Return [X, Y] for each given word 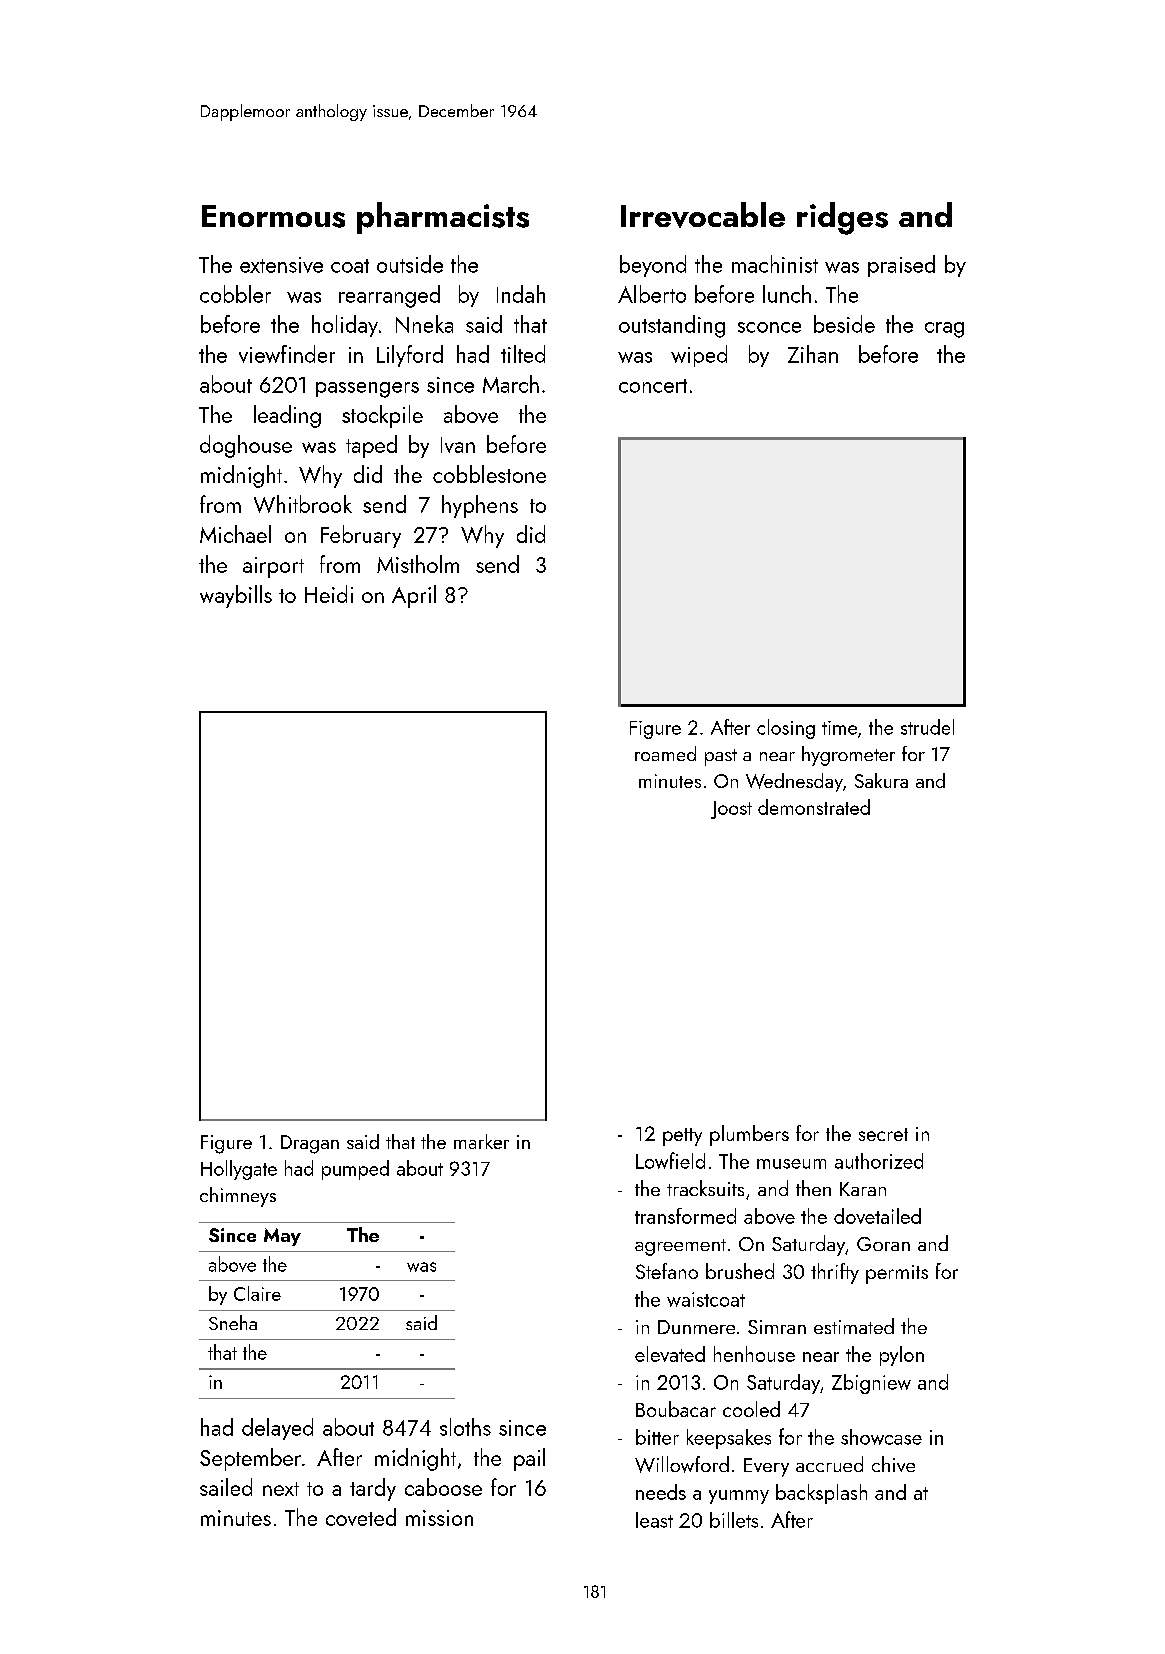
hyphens [480, 506]
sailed [226, 1487]
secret [883, 1134]
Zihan [813, 354]
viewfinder [287, 354]
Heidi [329, 594]
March [511, 384]
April [414, 596]
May [282, 1237]
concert [653, 386]
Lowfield [670, 1160]
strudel [927, 727]
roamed [665, 753]
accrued [829, 1464]
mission [439, 1518]
